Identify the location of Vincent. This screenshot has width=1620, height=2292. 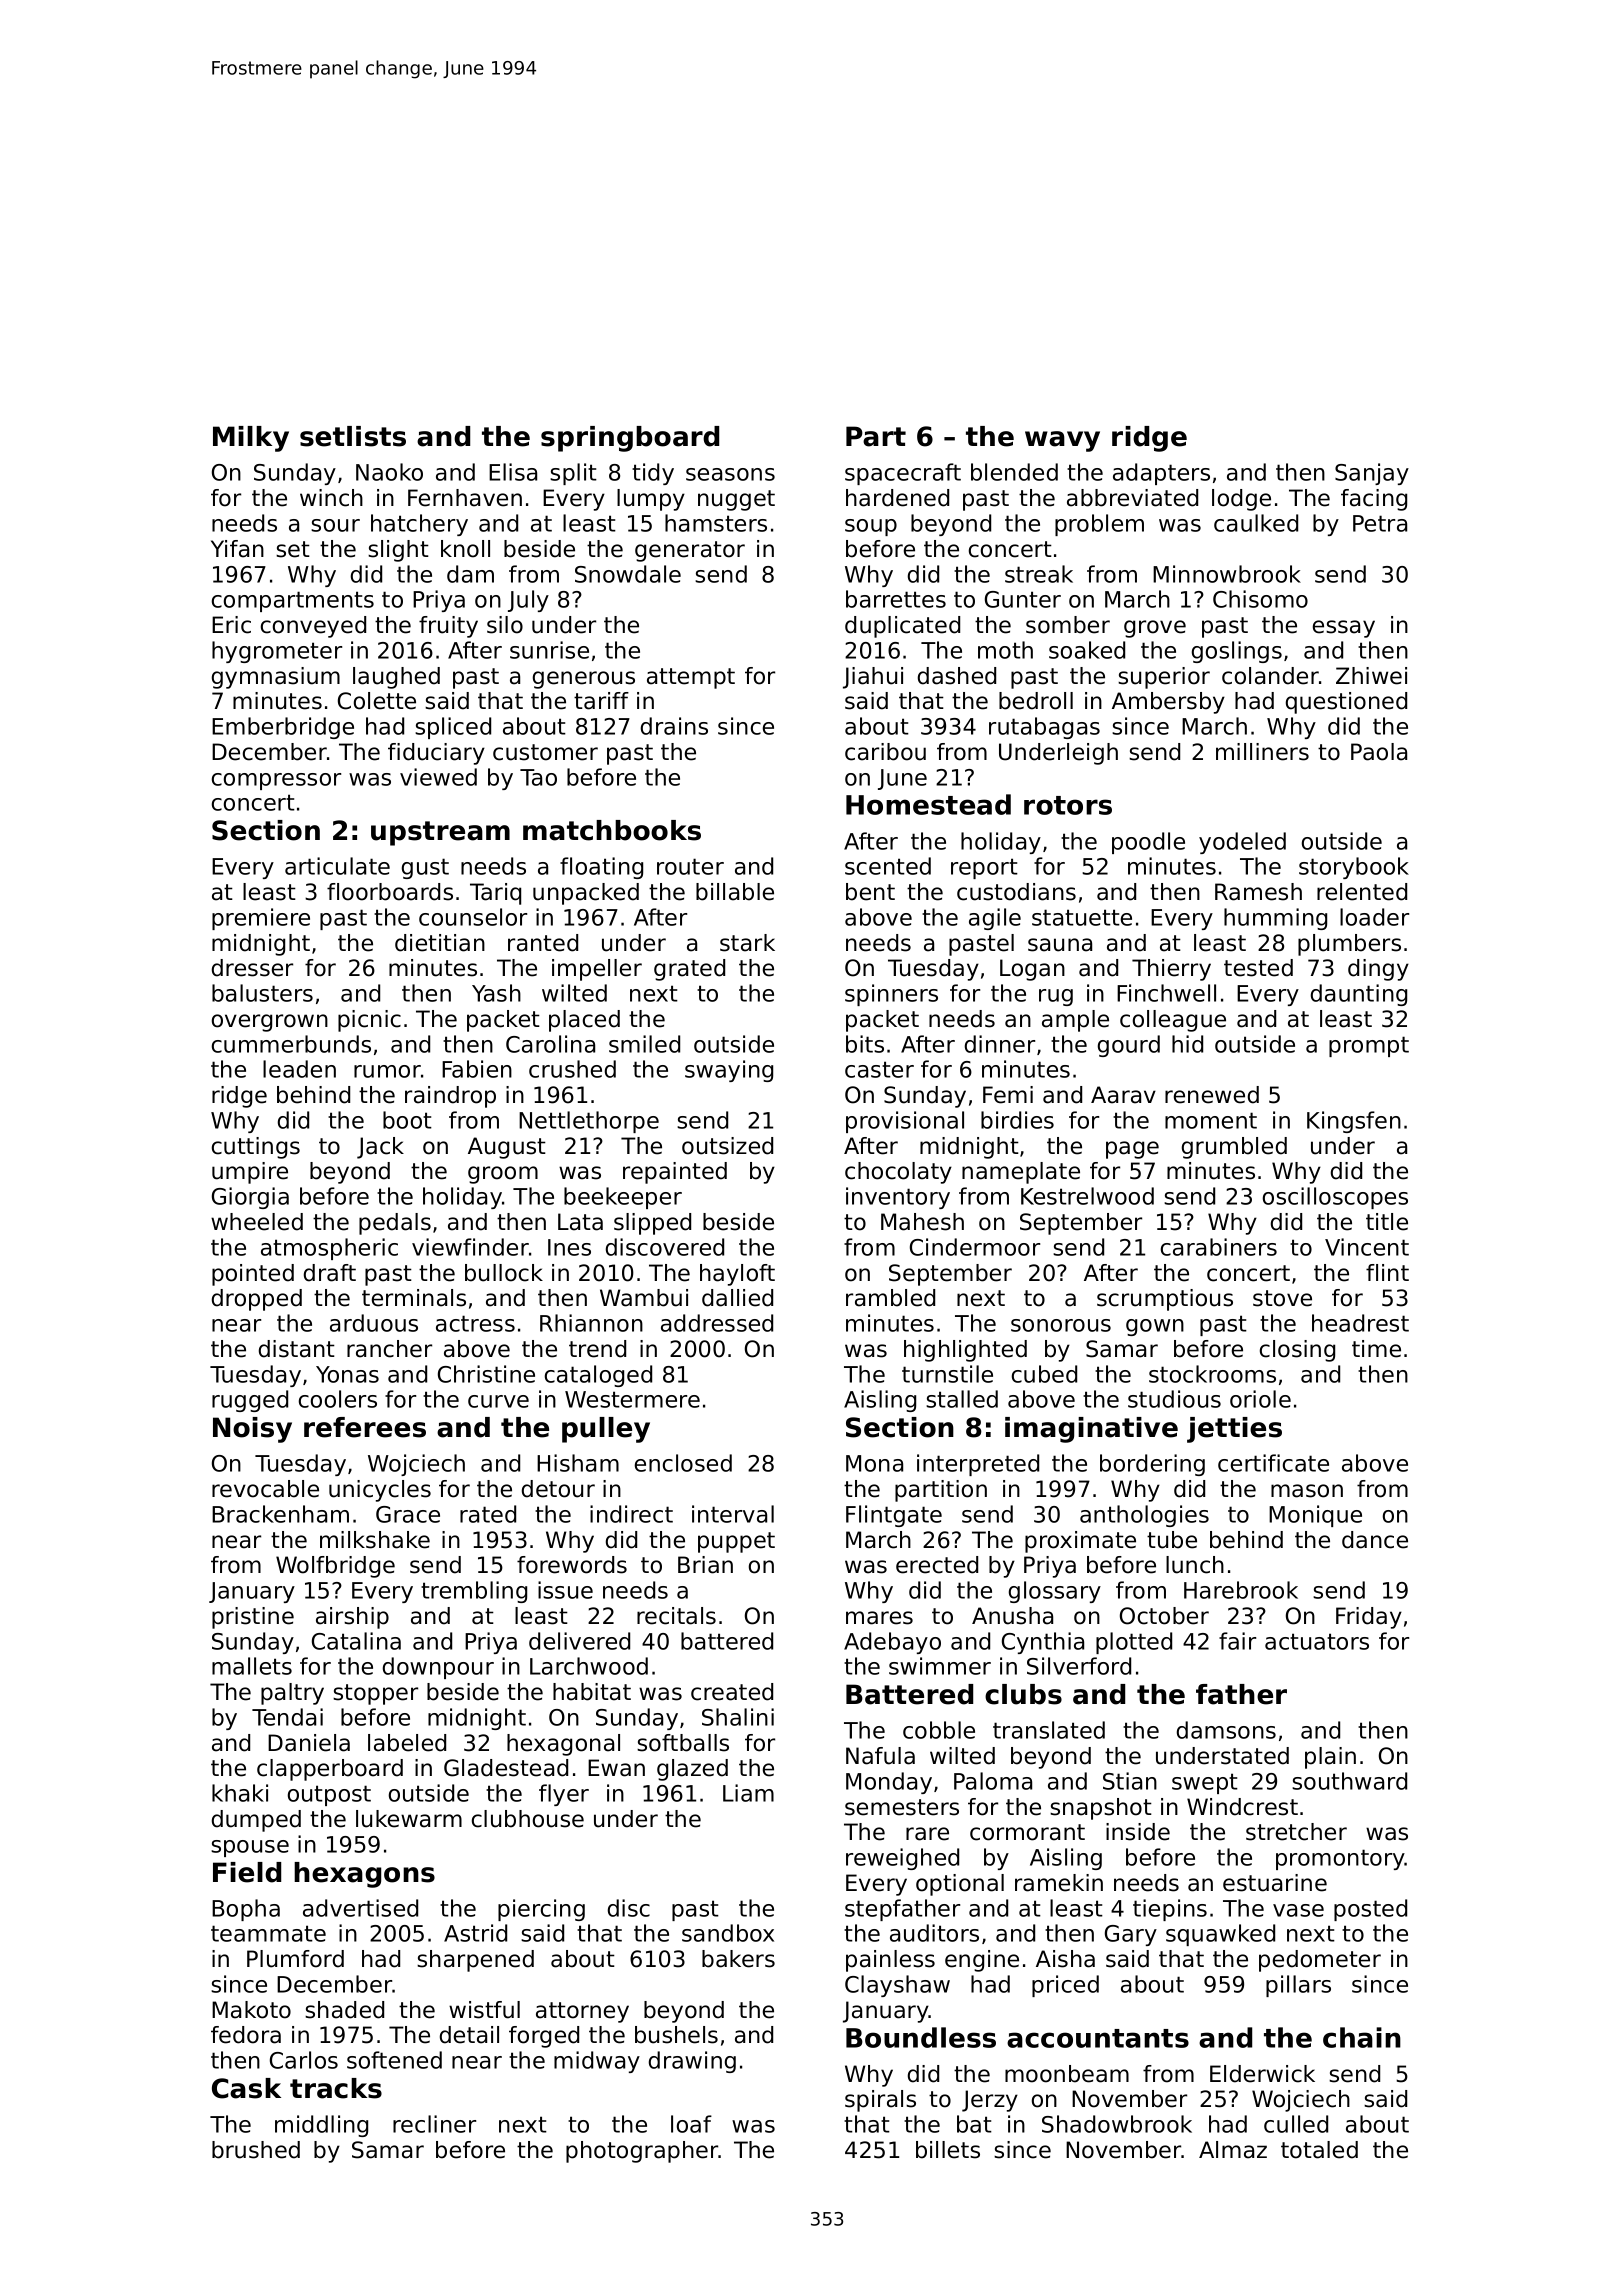
(1367, 1247).
